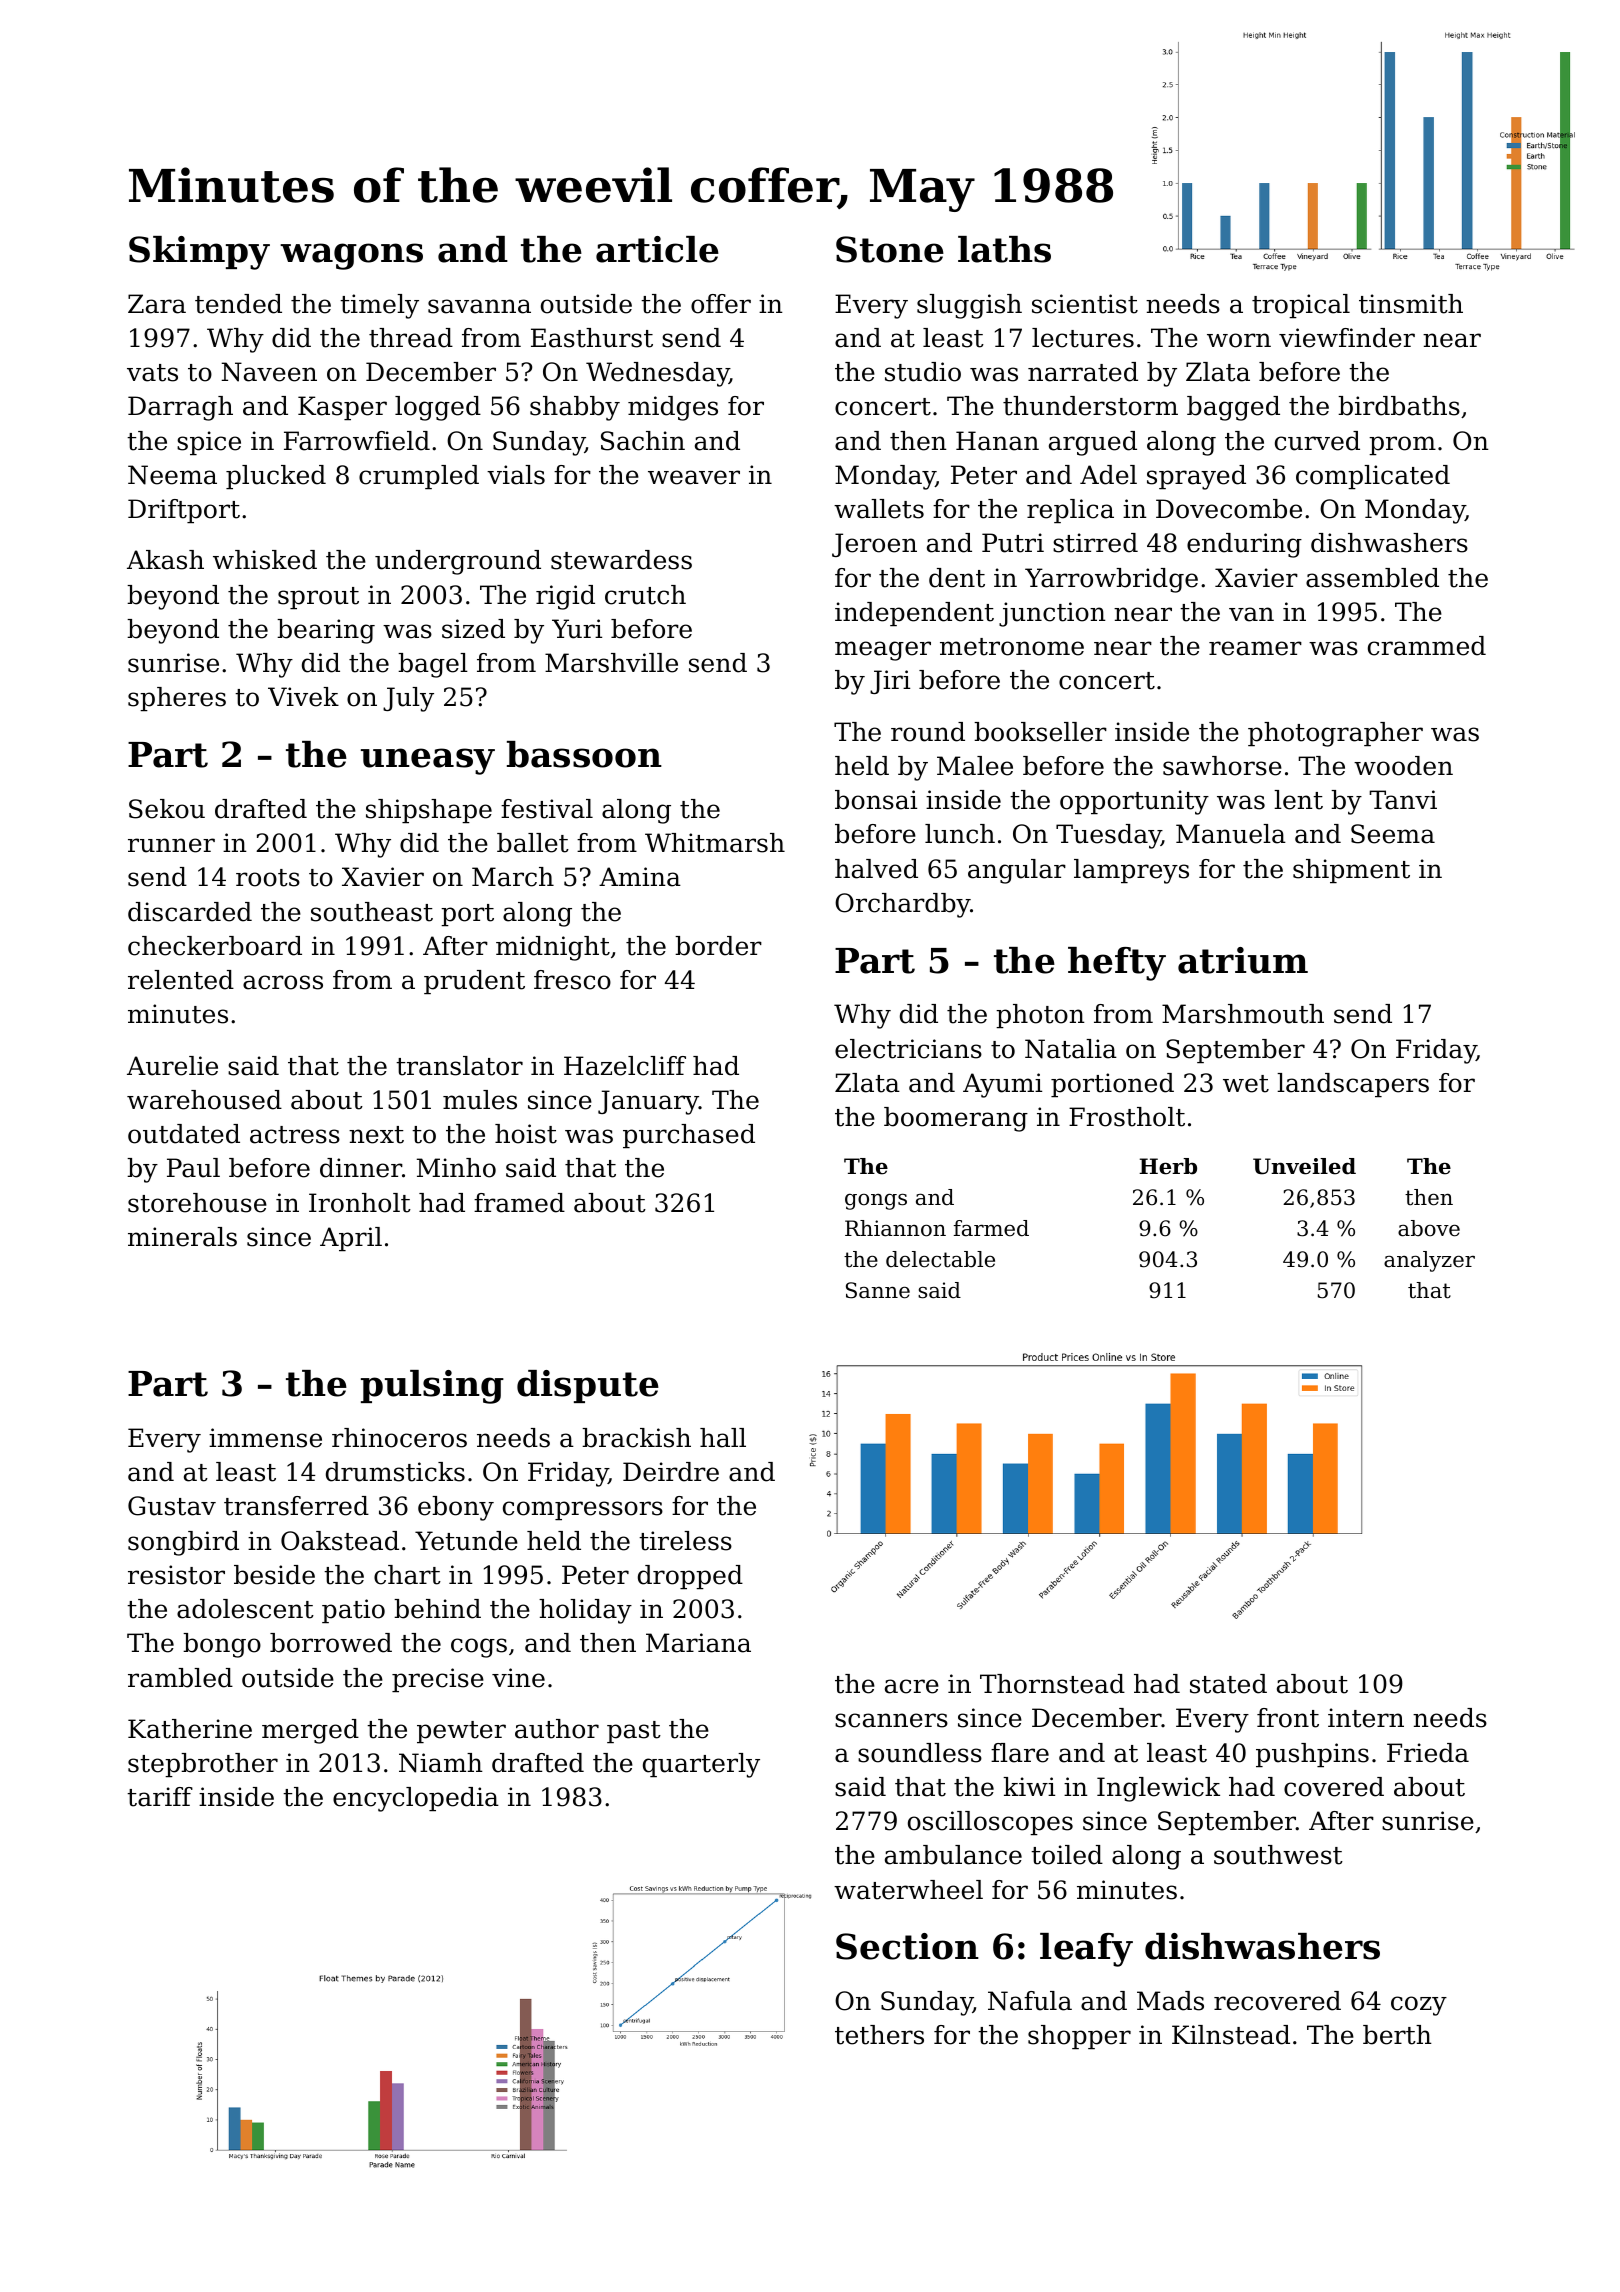 The height and width of the screenshot is (2292, 1620). What do you see at coordinates (157, 304) in the screenshot?
I see `Zara` at bounding box center [157, 304].
